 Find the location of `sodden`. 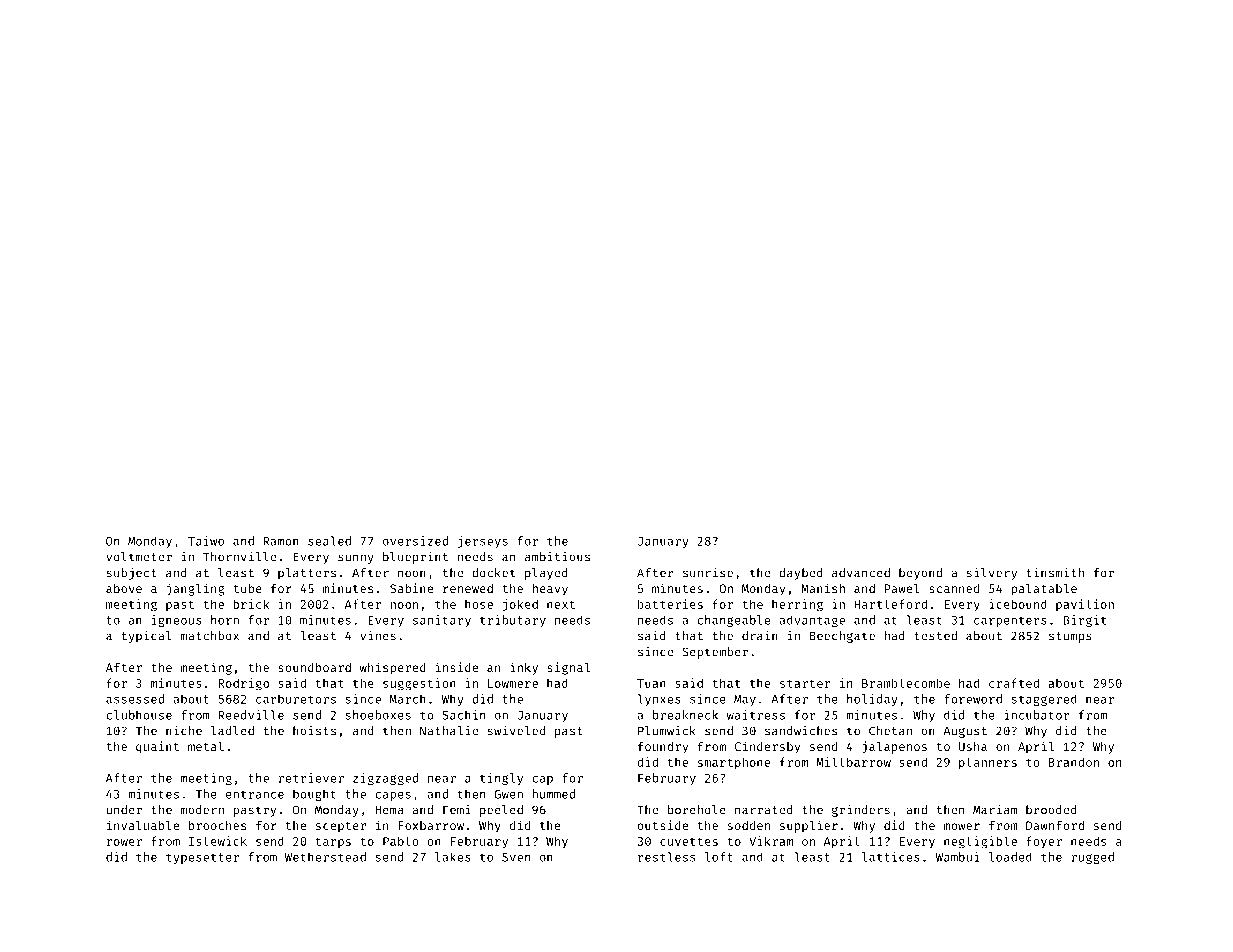

sodden is located at coordinates (749, 825).
